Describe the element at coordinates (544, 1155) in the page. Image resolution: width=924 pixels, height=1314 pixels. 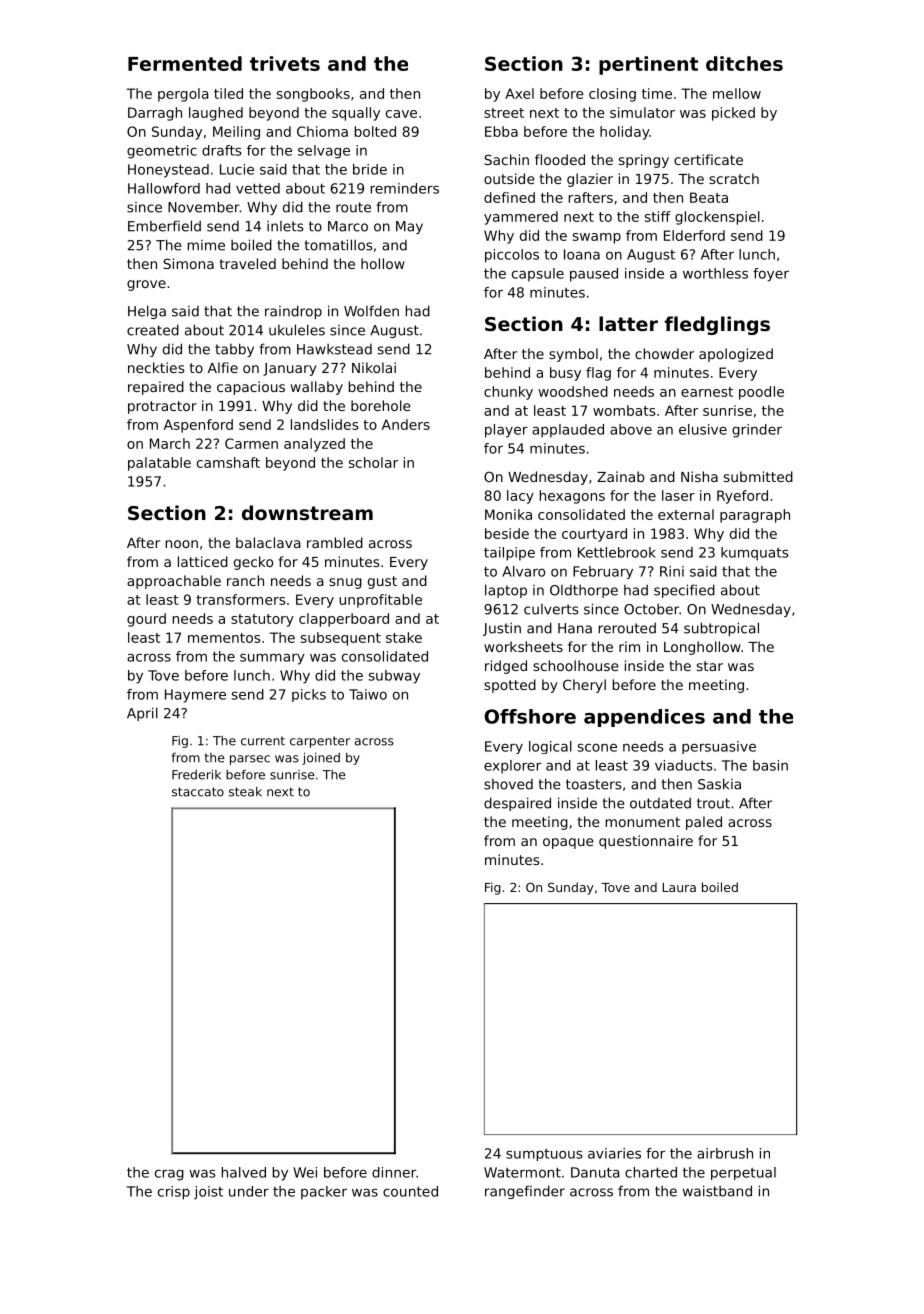
I see `sumptuous` at that location.
